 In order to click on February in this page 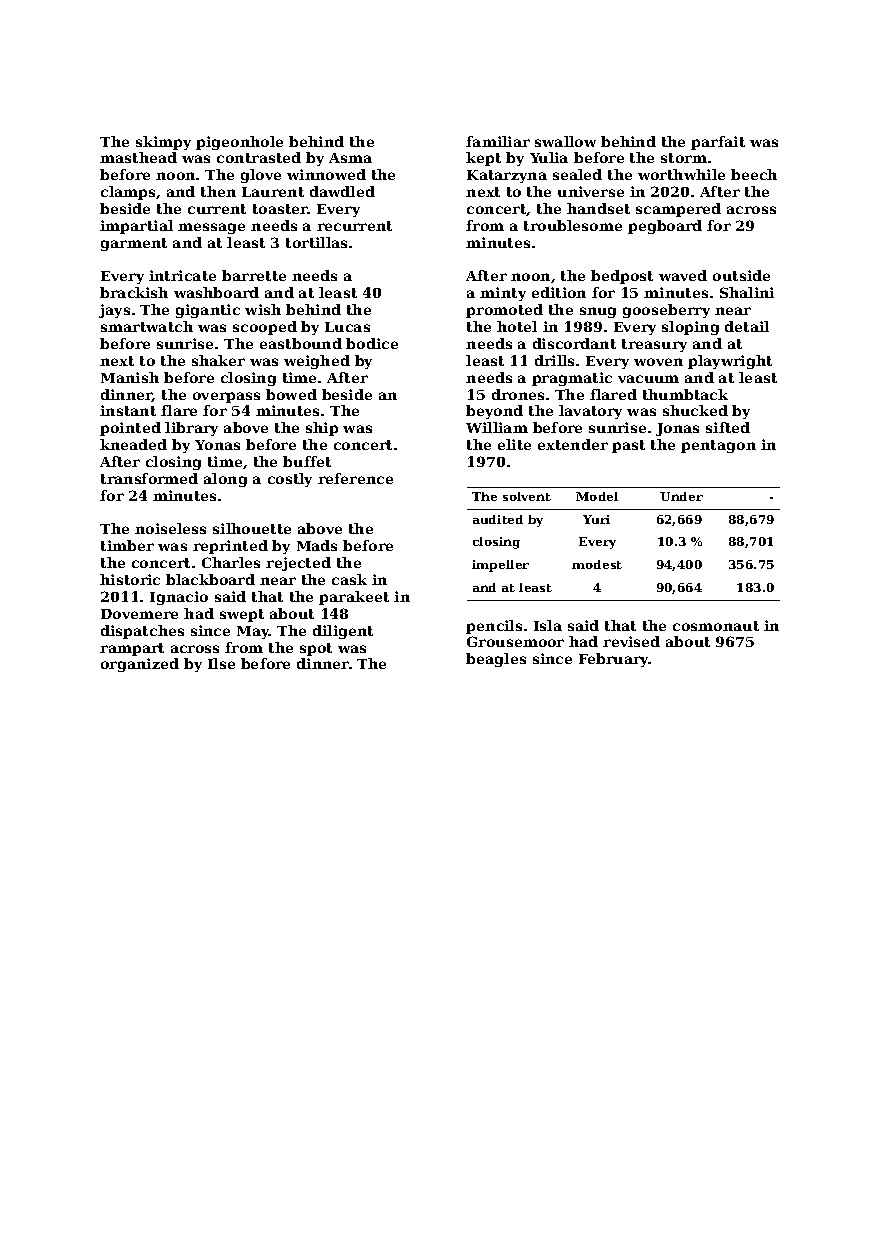, I will do `click(614, 660)`.
